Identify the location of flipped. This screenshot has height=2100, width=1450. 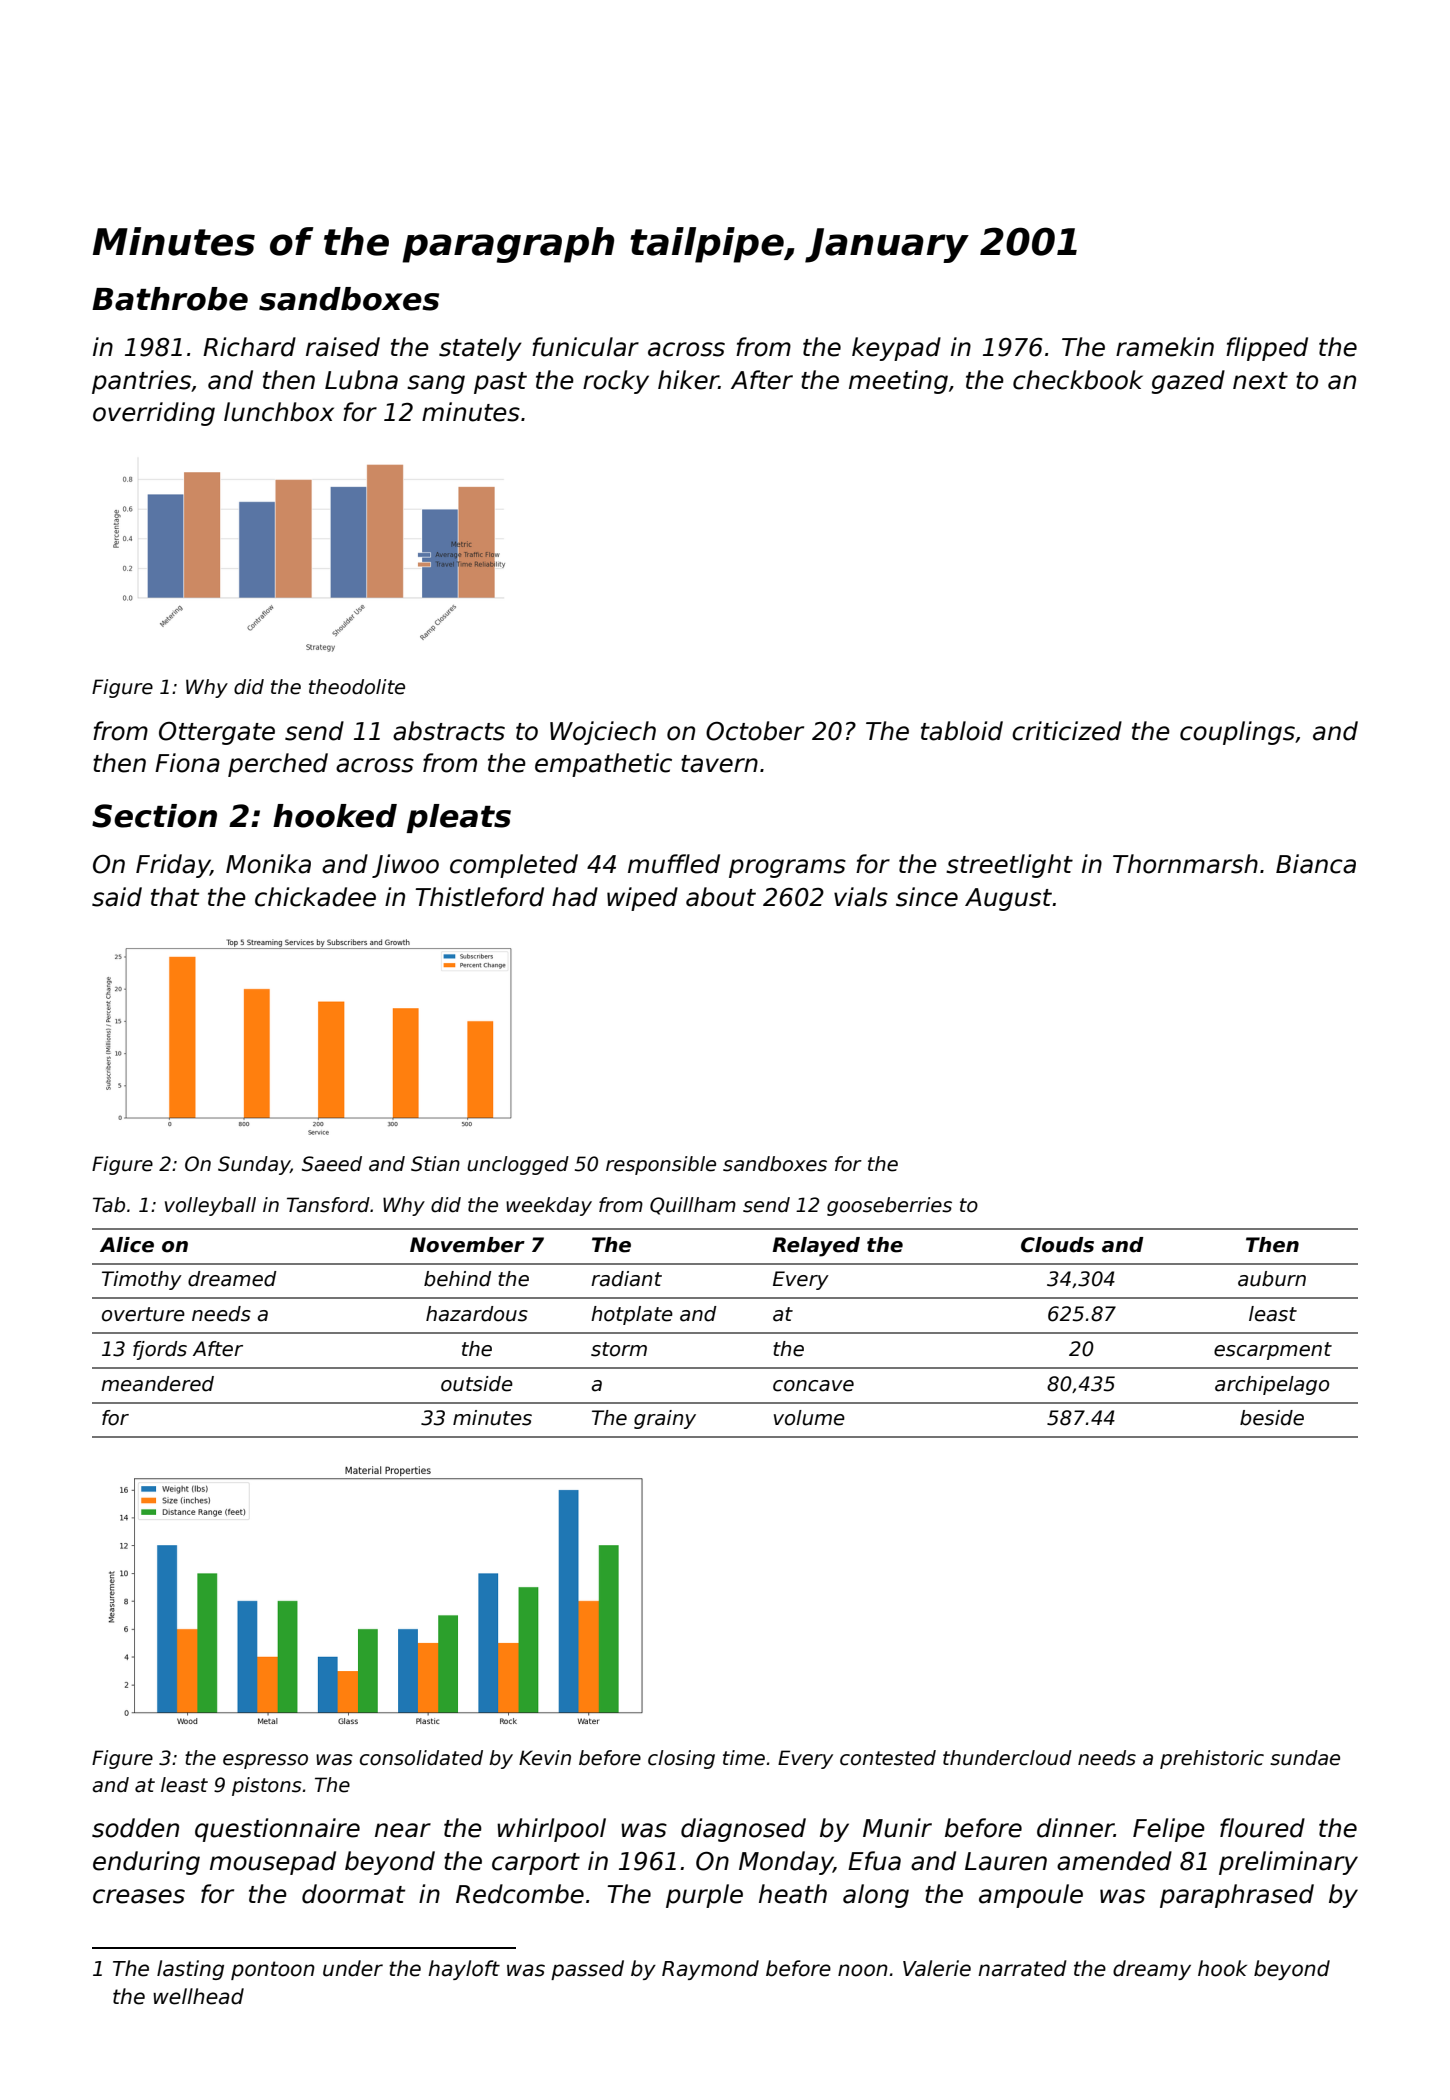
(1267, 349).
